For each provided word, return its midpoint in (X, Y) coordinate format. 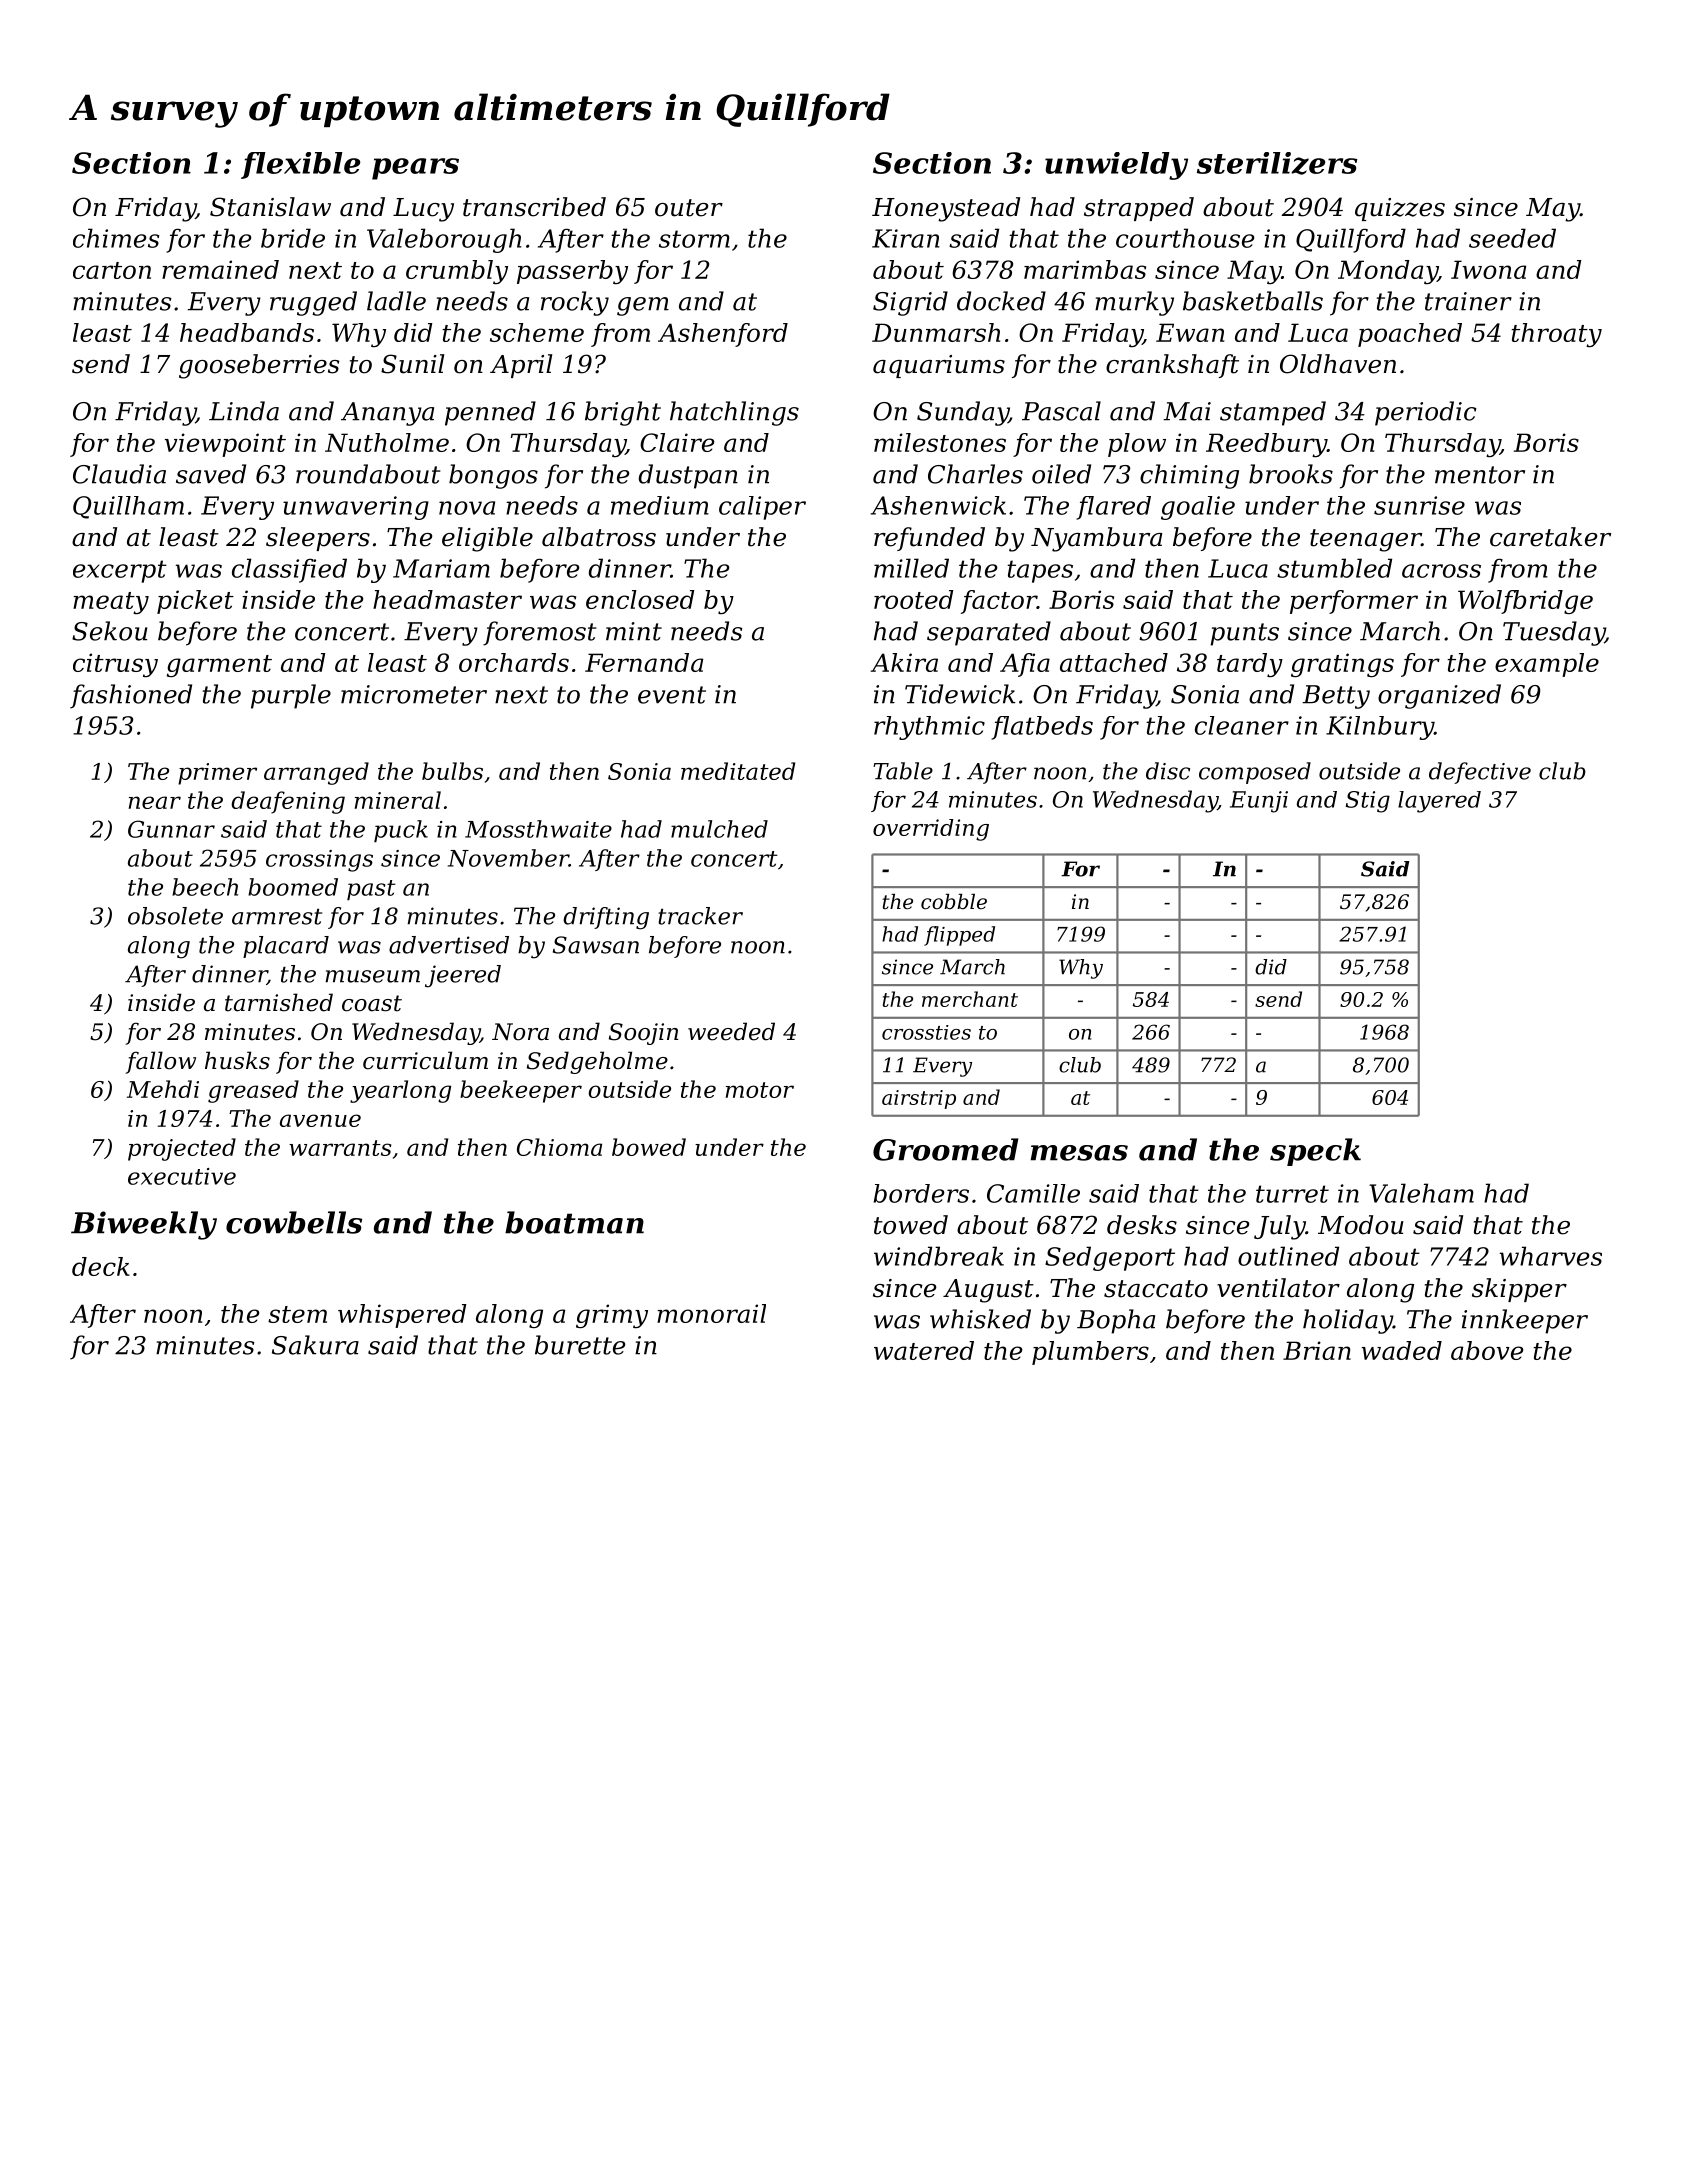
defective (1480, 773)
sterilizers (1277, 163)
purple (291, 696)
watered (924, 1350)
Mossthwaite (538, 829)
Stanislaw (270, 207)
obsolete (175, 916)
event (672, 695)
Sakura (315, 1345)
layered (1439, 802)
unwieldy (1116, 166)
